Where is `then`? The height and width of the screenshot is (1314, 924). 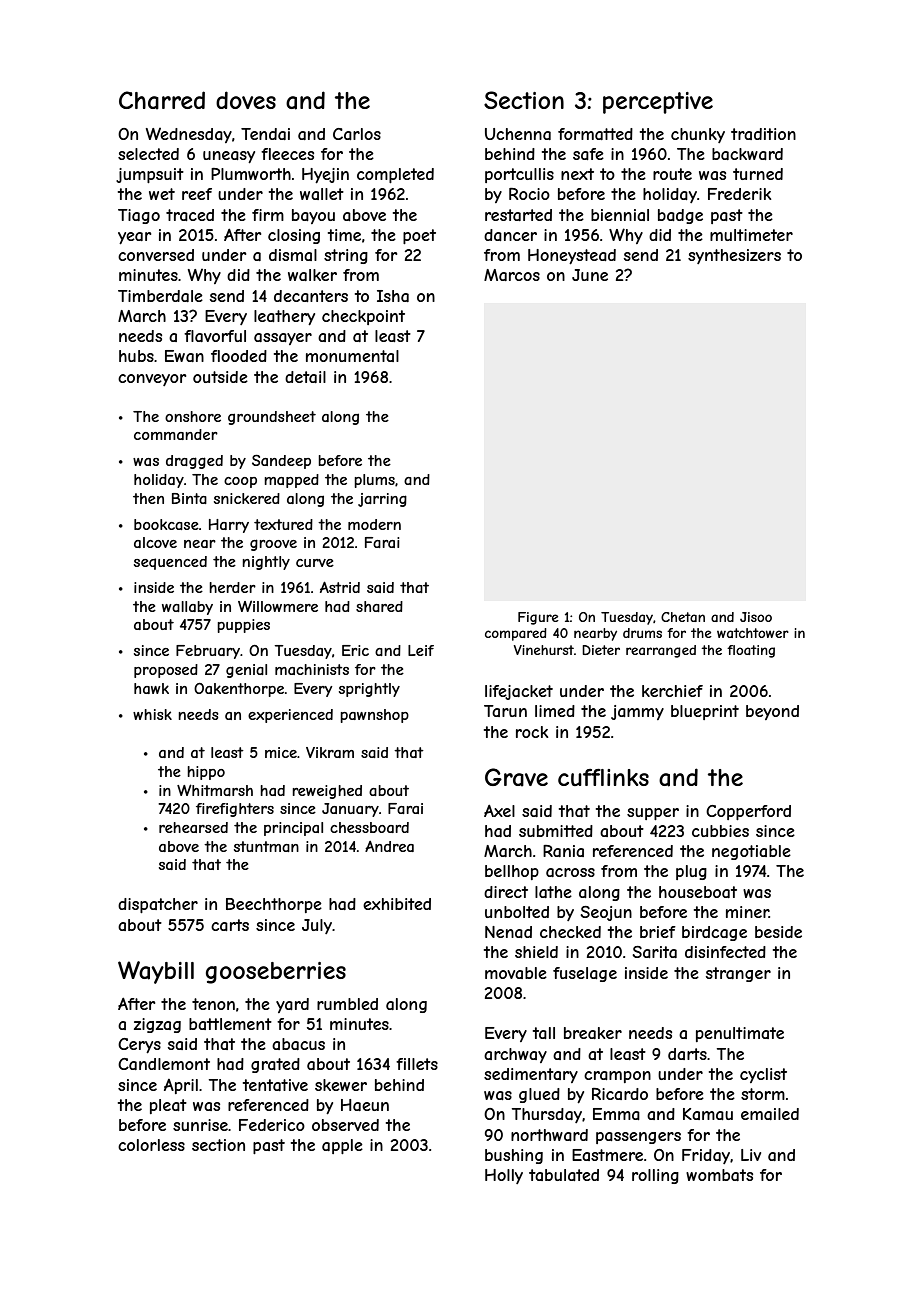 then is located at coordinates (148, 498).
